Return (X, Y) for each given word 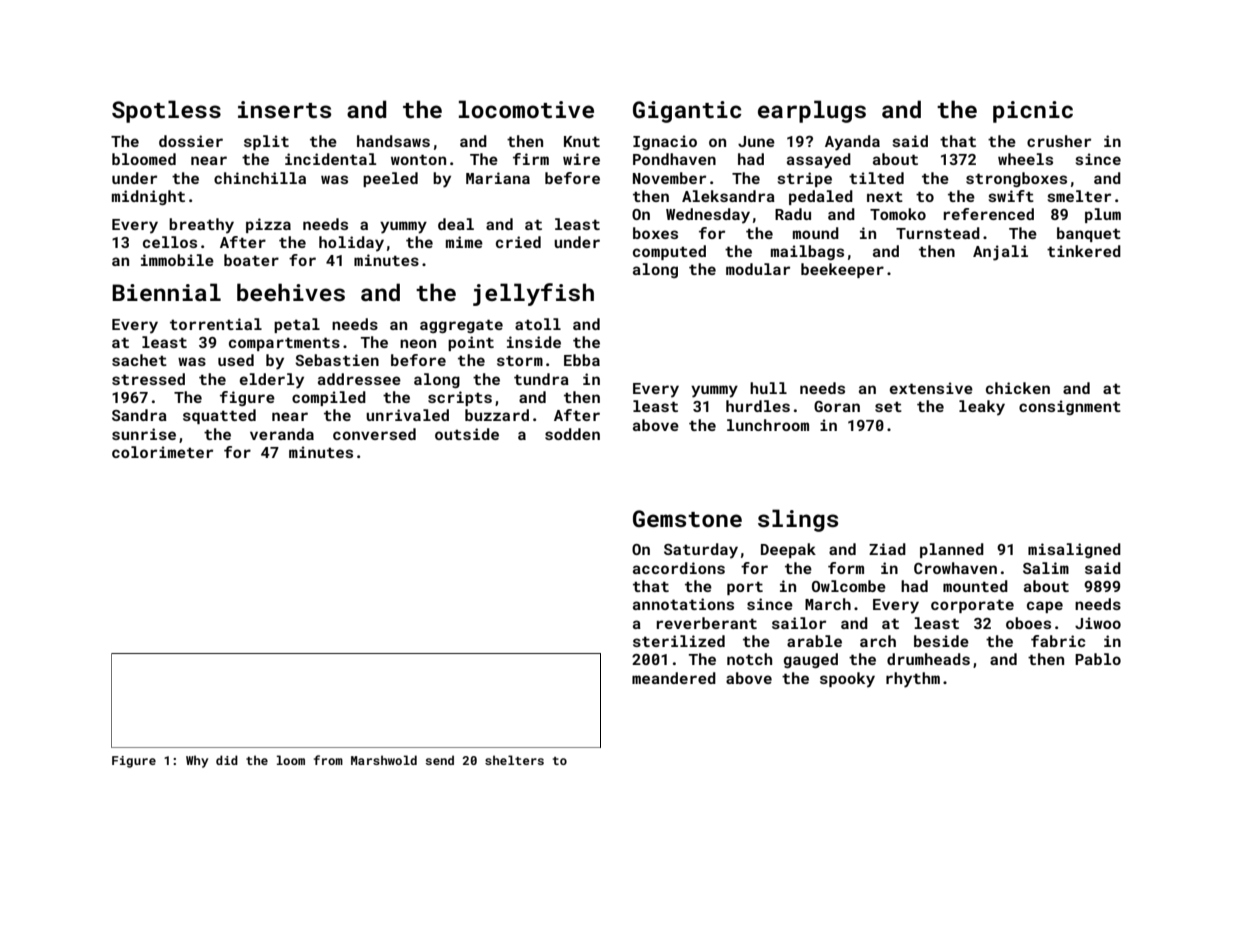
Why (197, 761)
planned (952, 550)
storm (520, 360)
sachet (139, 360)
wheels (1025, 159)
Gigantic (687, 112)
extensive (931, 388)
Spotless (166, 111)
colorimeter (162, 452)
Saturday (701, 551)
